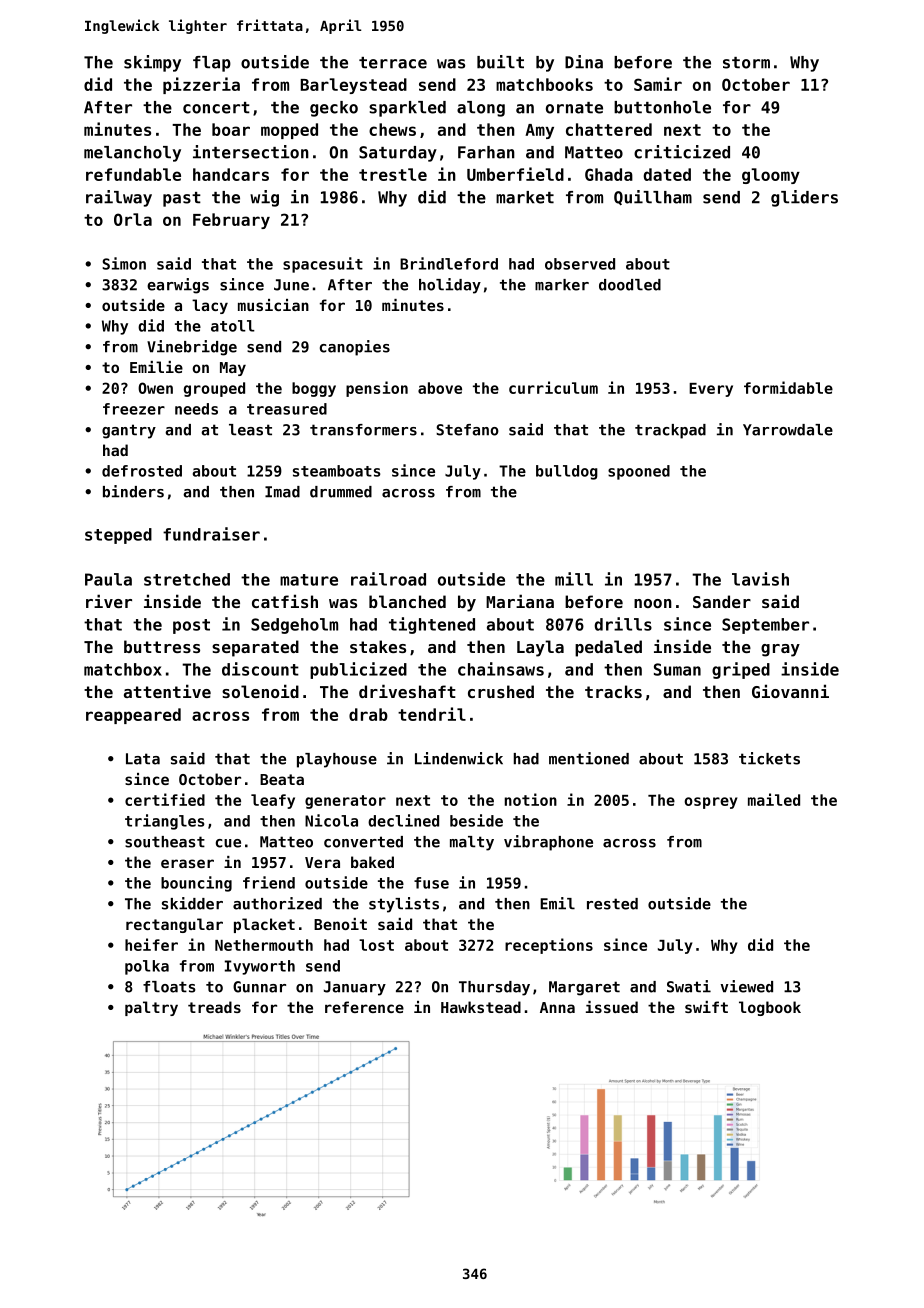 Image resolution: width=924 pixels, height=1308 pixels. What do you see at coordinates (345, 802) in the screenshot?
I see `generator` at bounding box center [345, 802].
